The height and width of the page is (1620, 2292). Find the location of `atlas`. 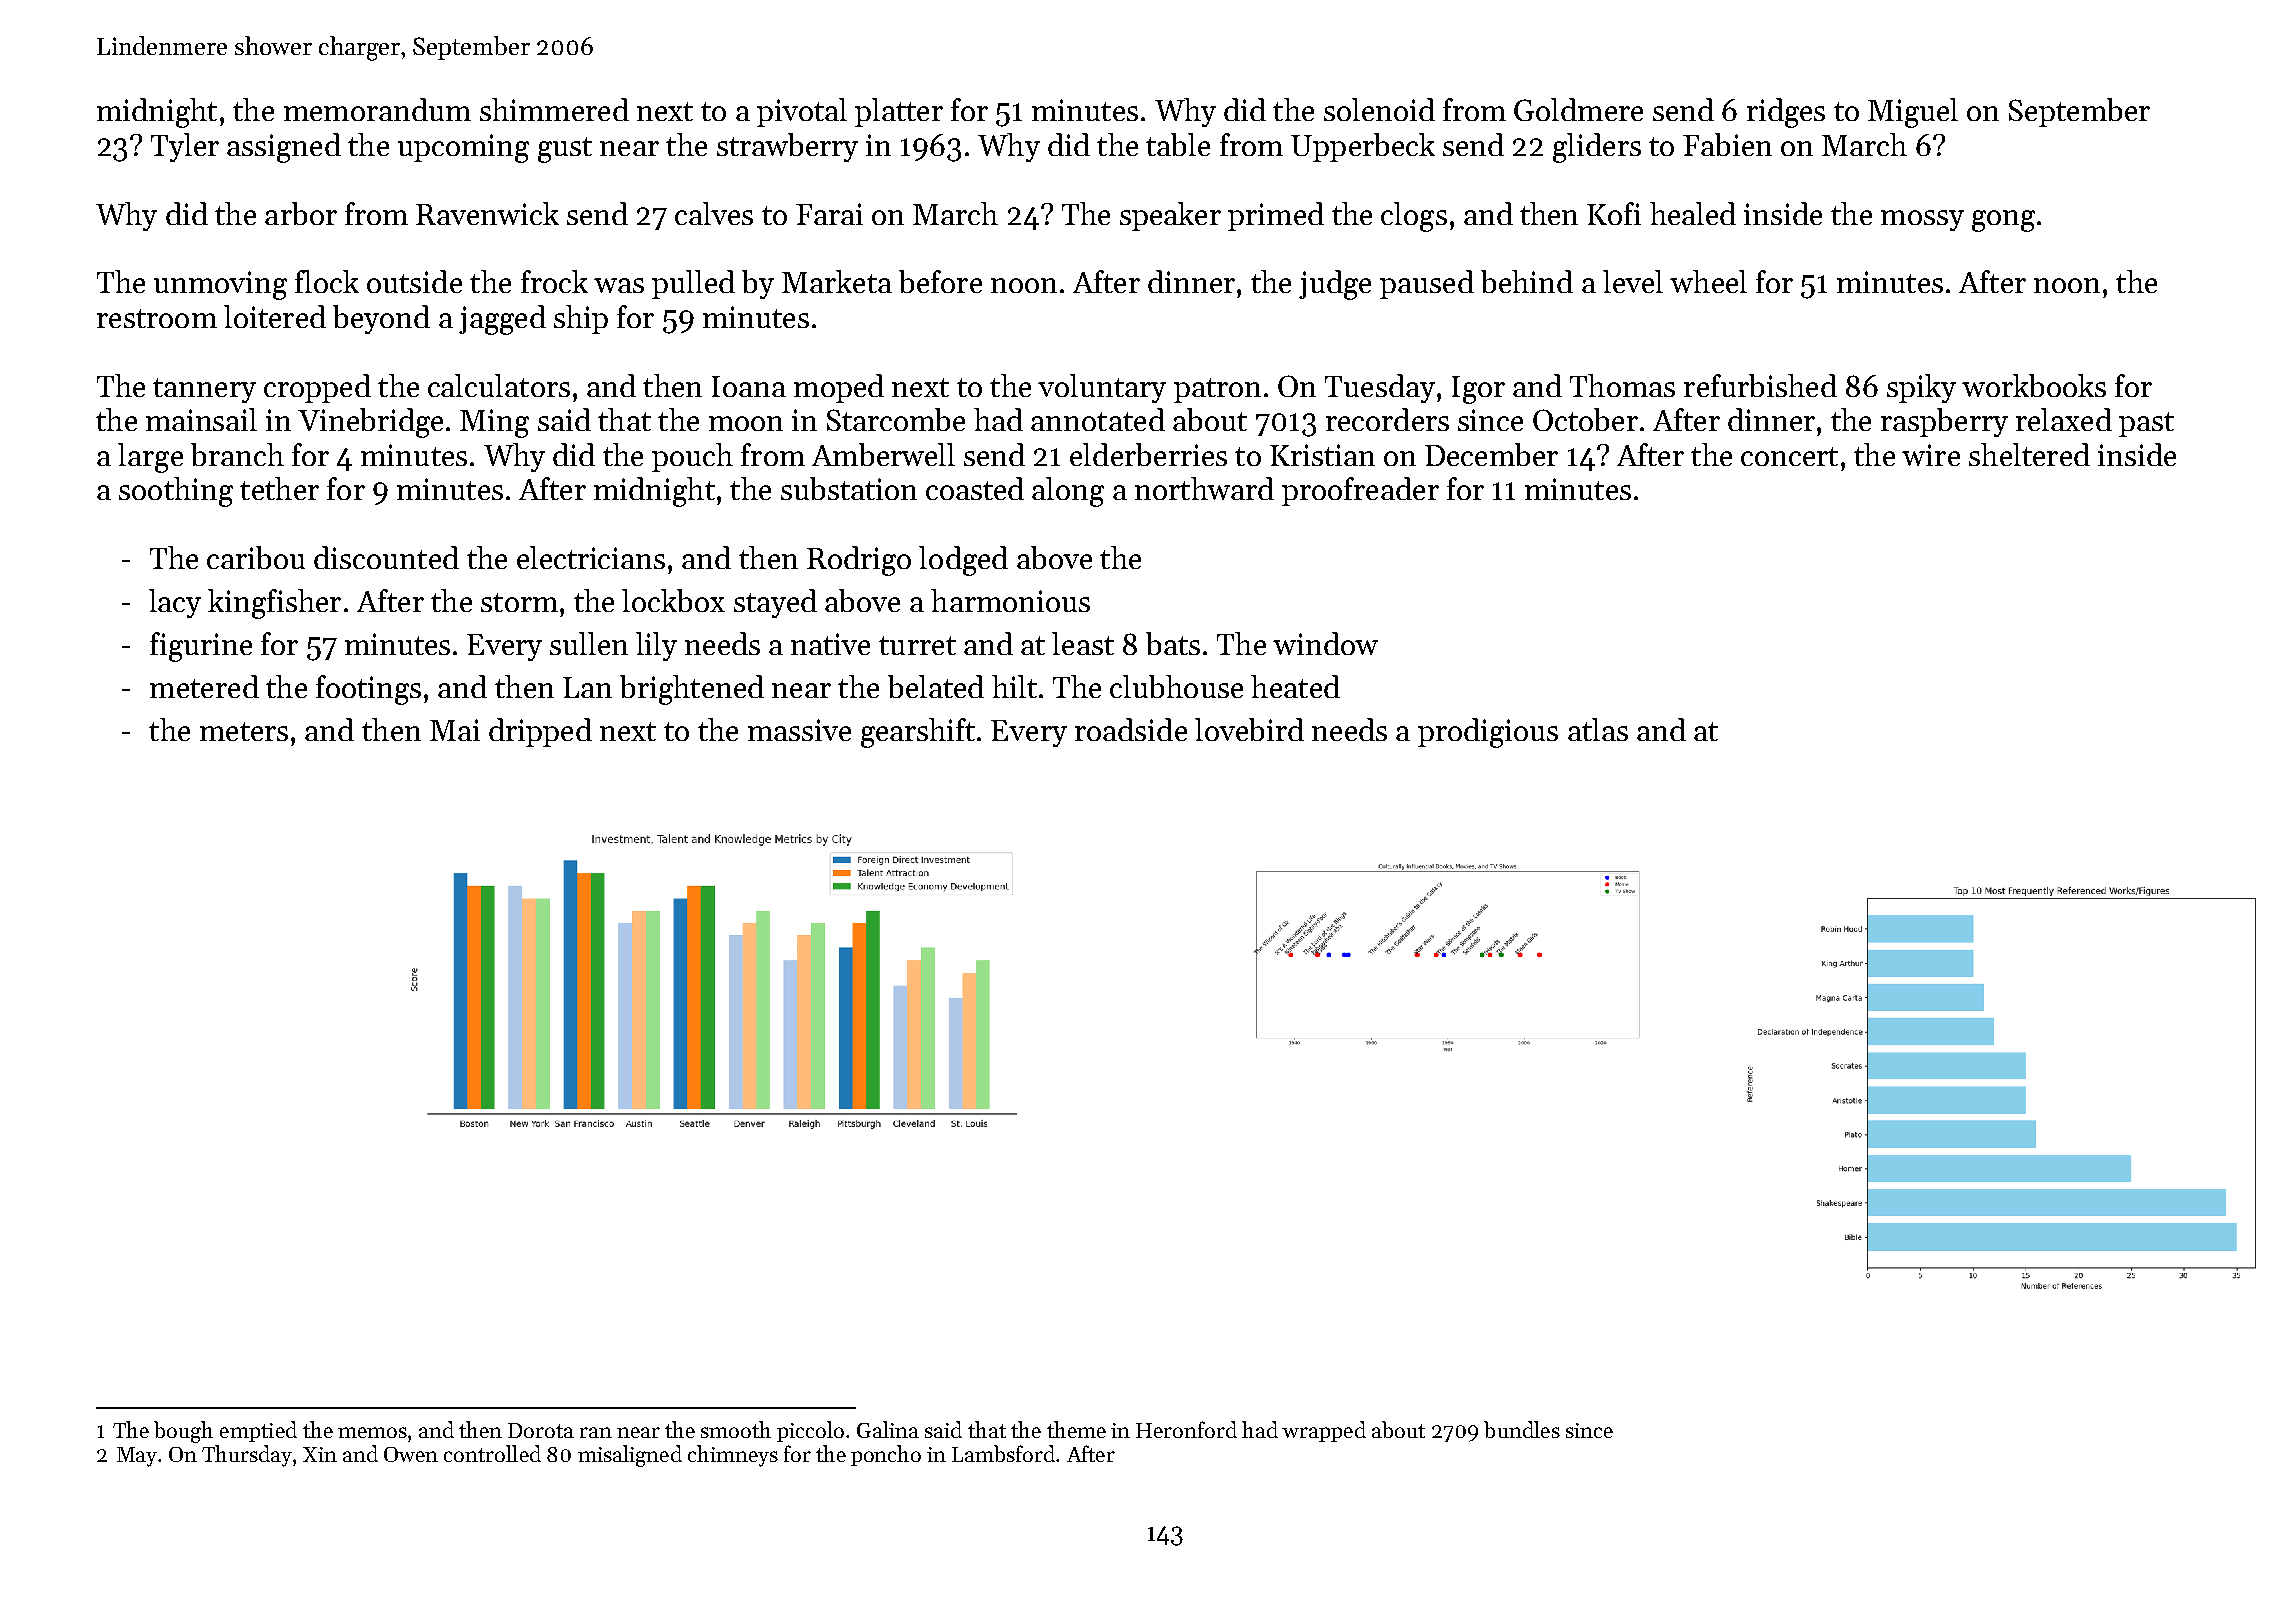

atlas is located at coordinates (1598, 729).
